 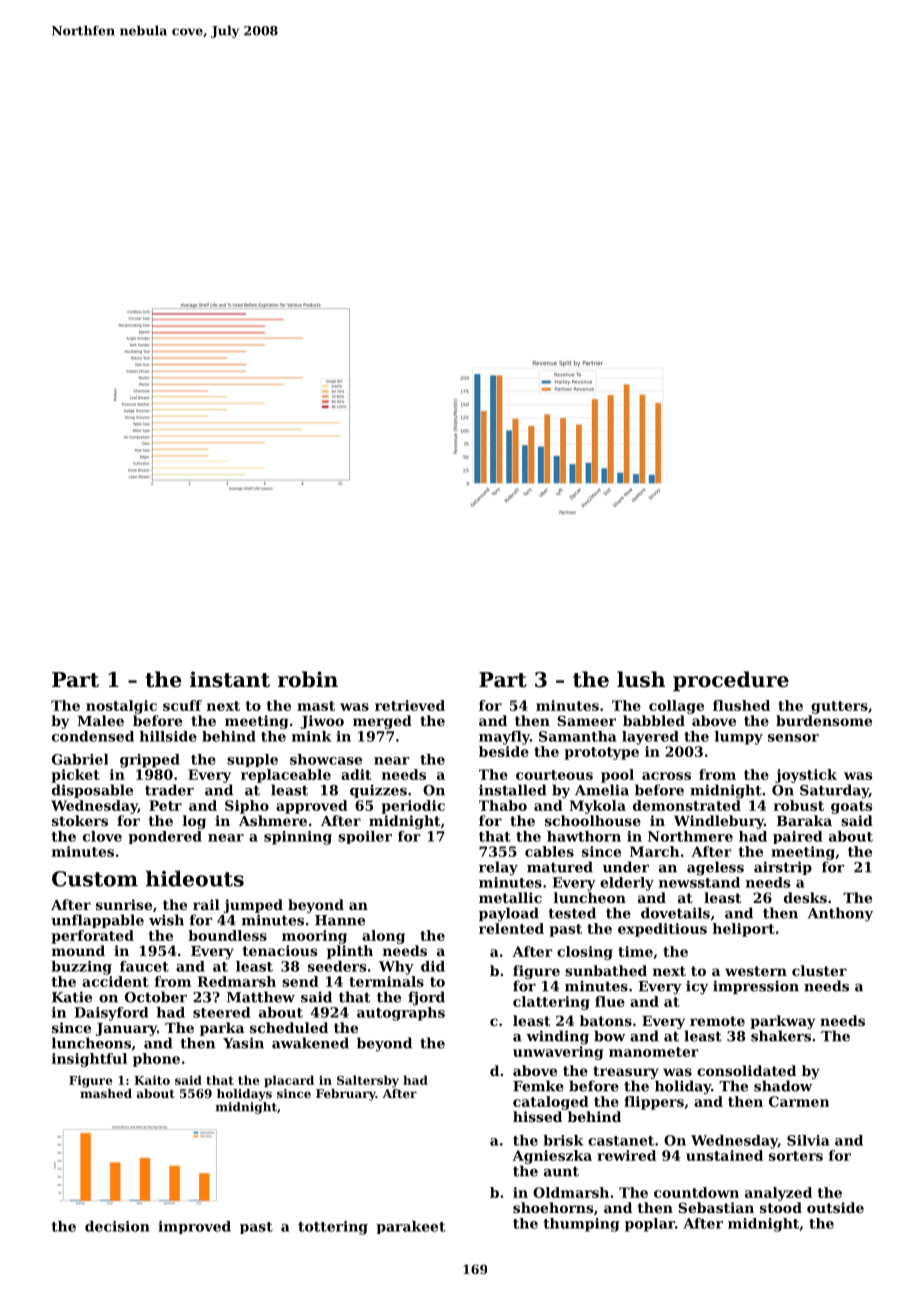 What do you see at coordinates (165, 805) in the screenshot?
I see `Petr` at bounding box center [165, 805].
